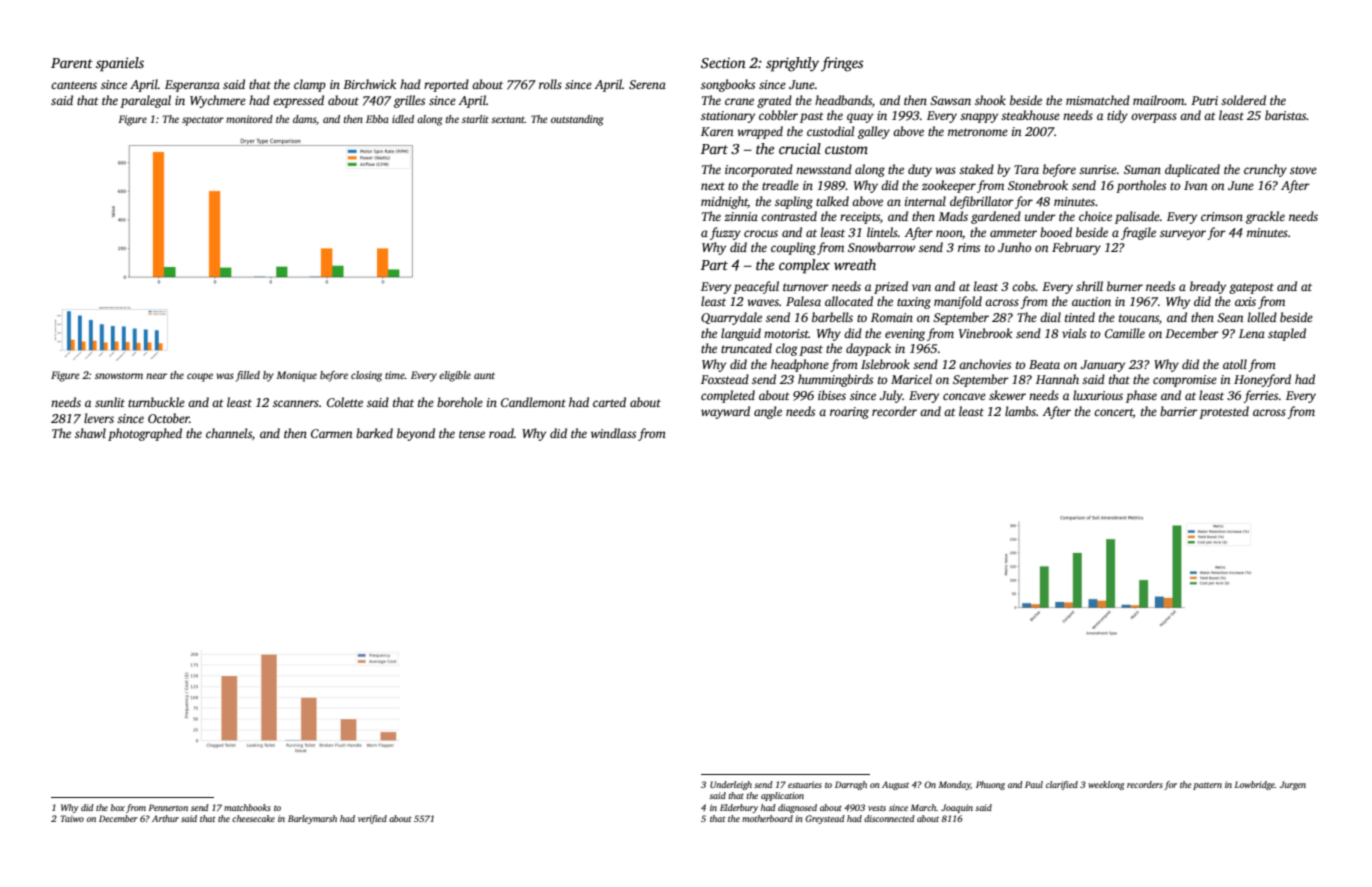 The width and height of the screenshot is (1372, 887). What do you see at coordinates (372, 819) in the screenshot?
I see `verified` at bounding box center [372, 819].
